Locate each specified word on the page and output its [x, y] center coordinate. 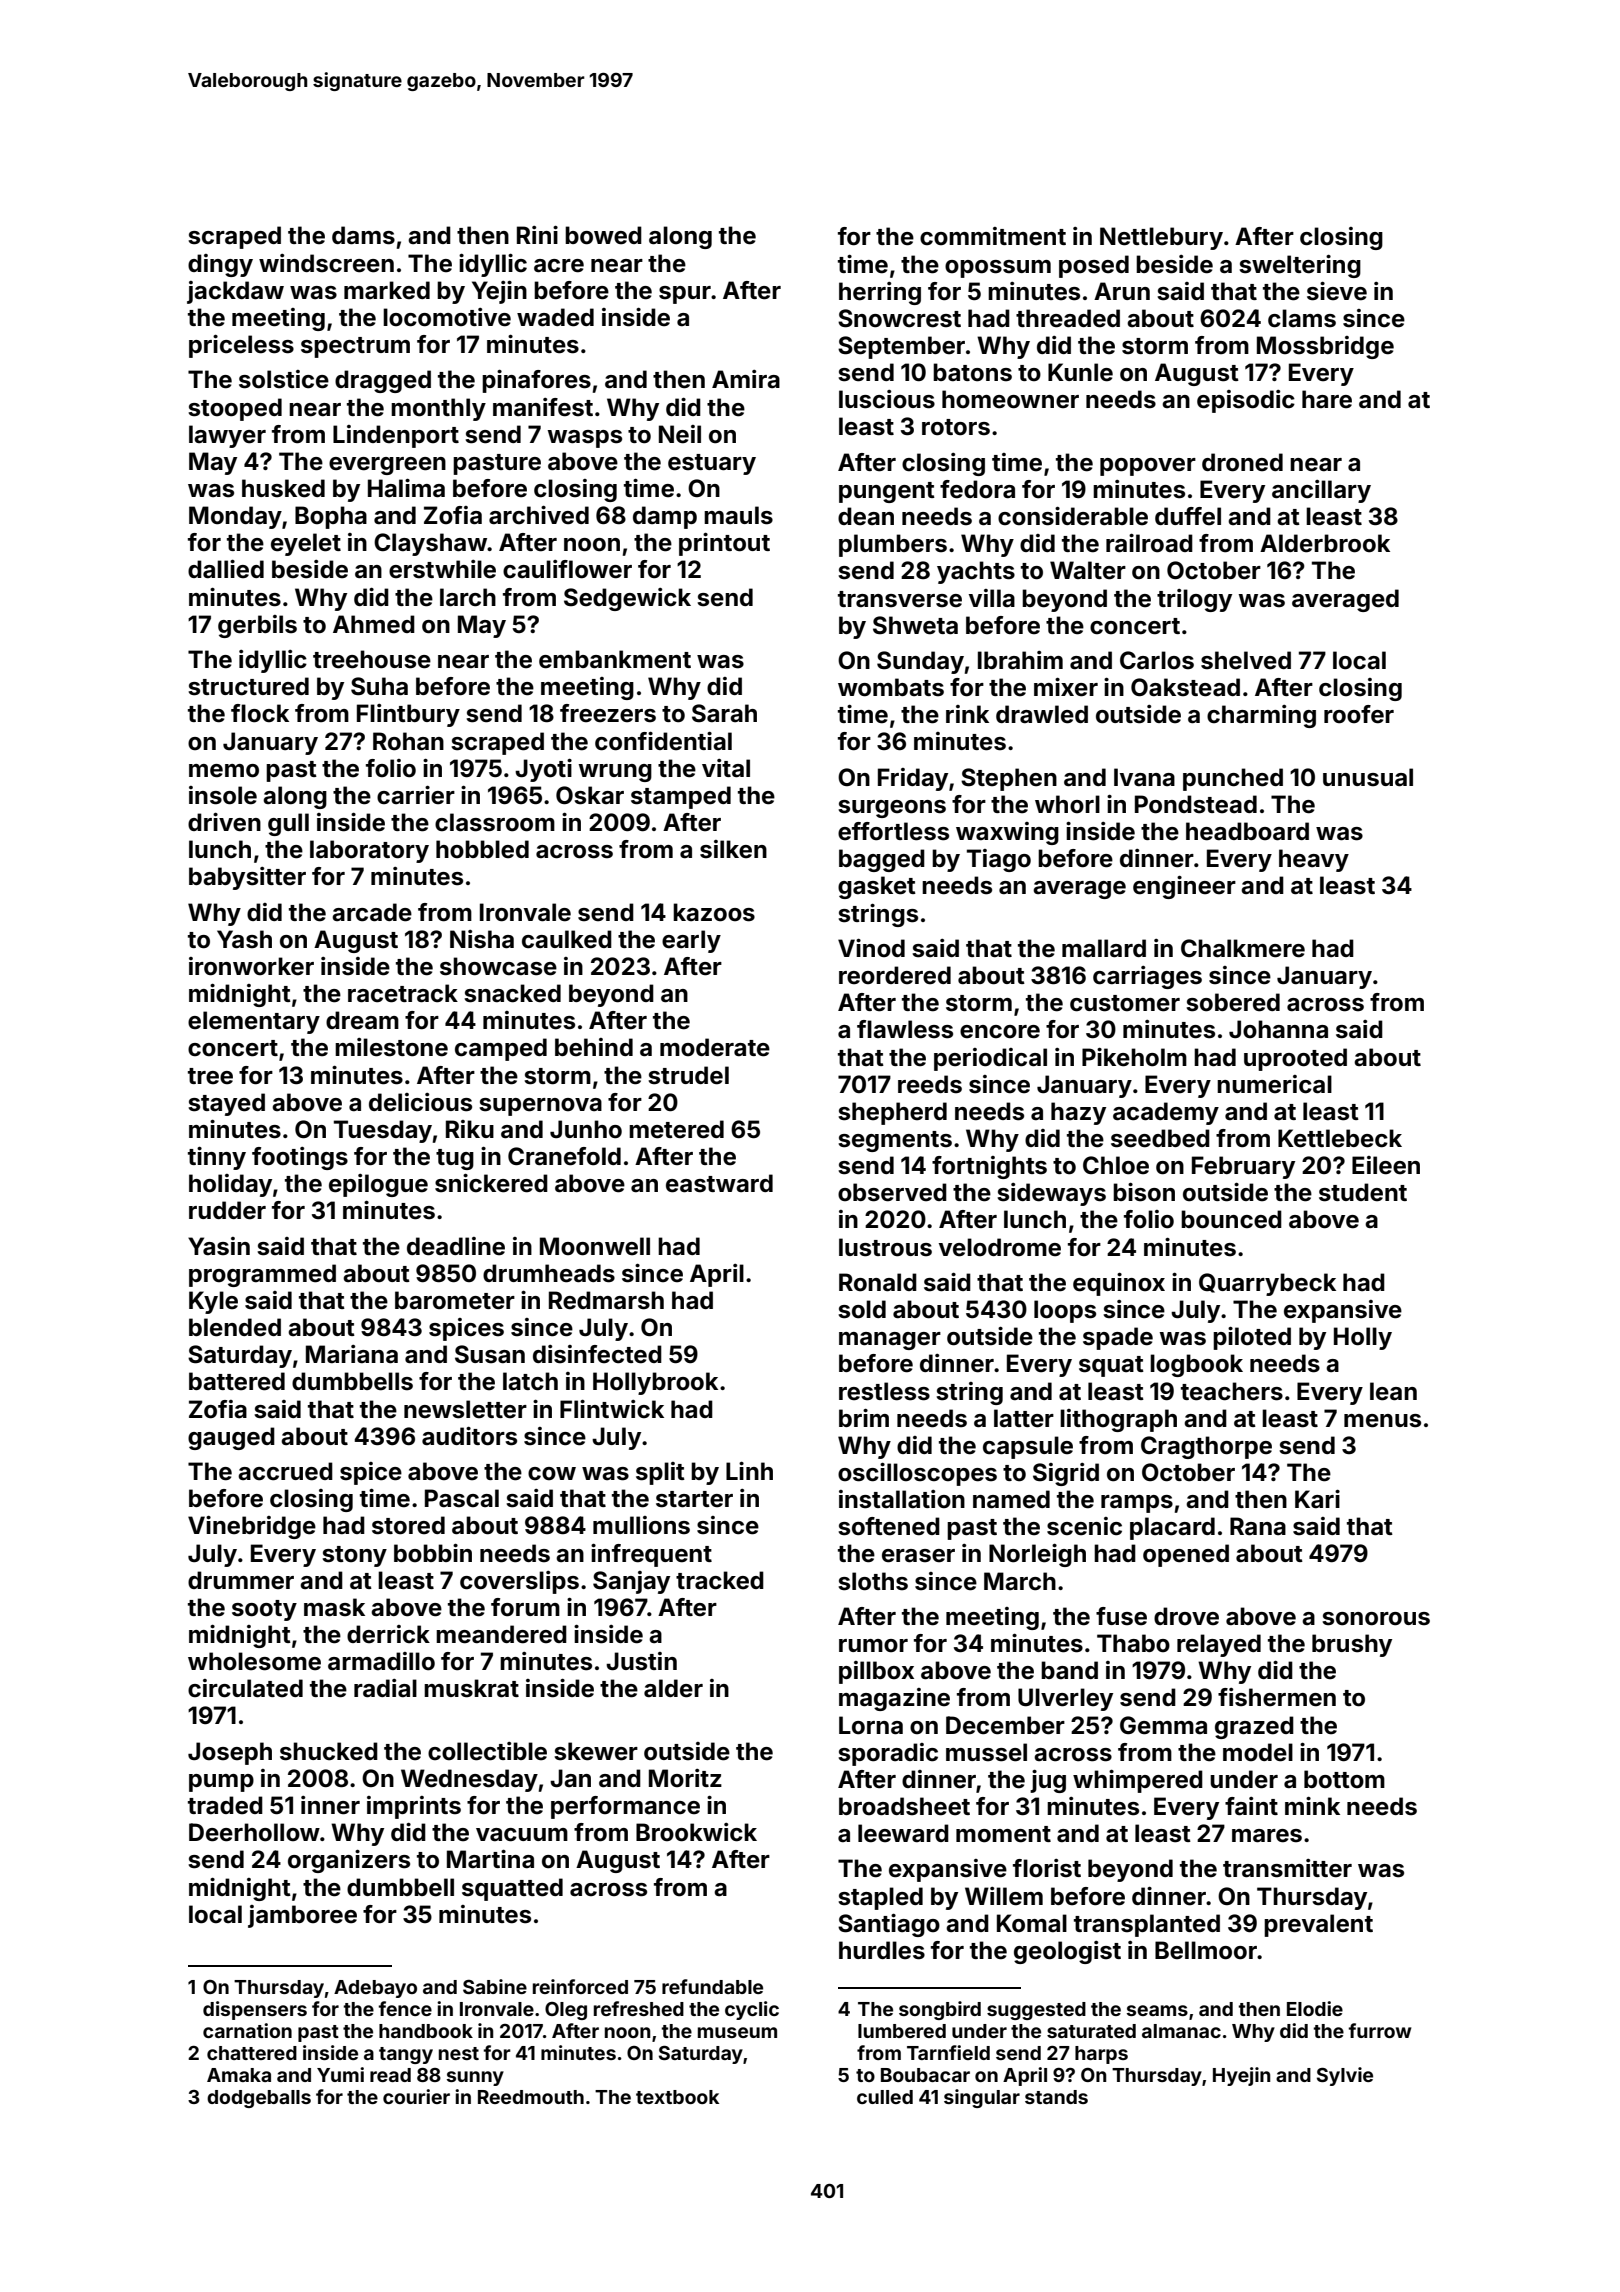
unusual [1368, 777]
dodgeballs [259, 2099]
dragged [383, 381]
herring [880, 293]
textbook [677, 2097]
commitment [993, 236]
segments [895, 1141]
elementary [254, 1022]
